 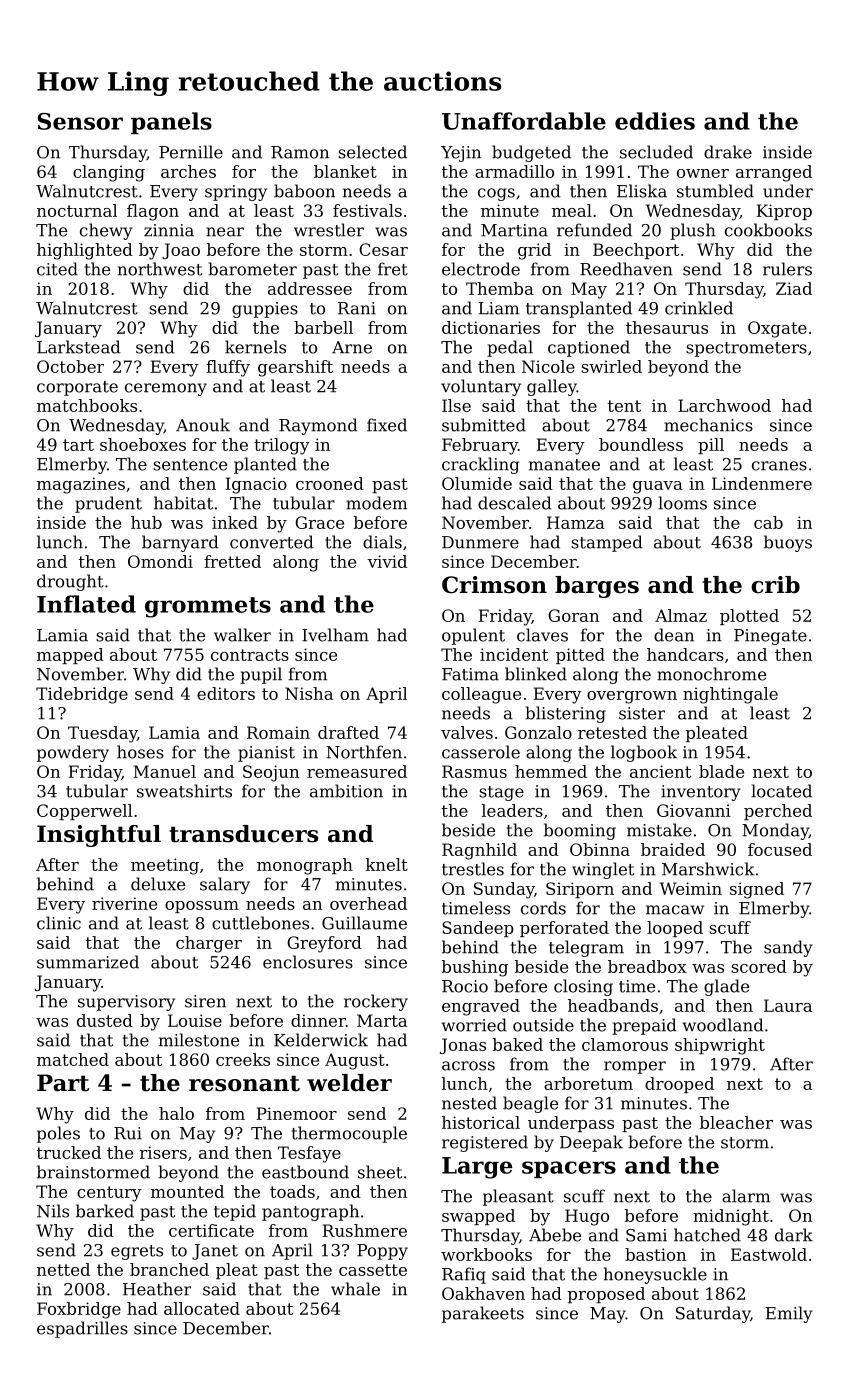 What do you see at coordinates (211, 1230) in the screenshot?
I see `certificate` at bounding box center [211, 1230].
